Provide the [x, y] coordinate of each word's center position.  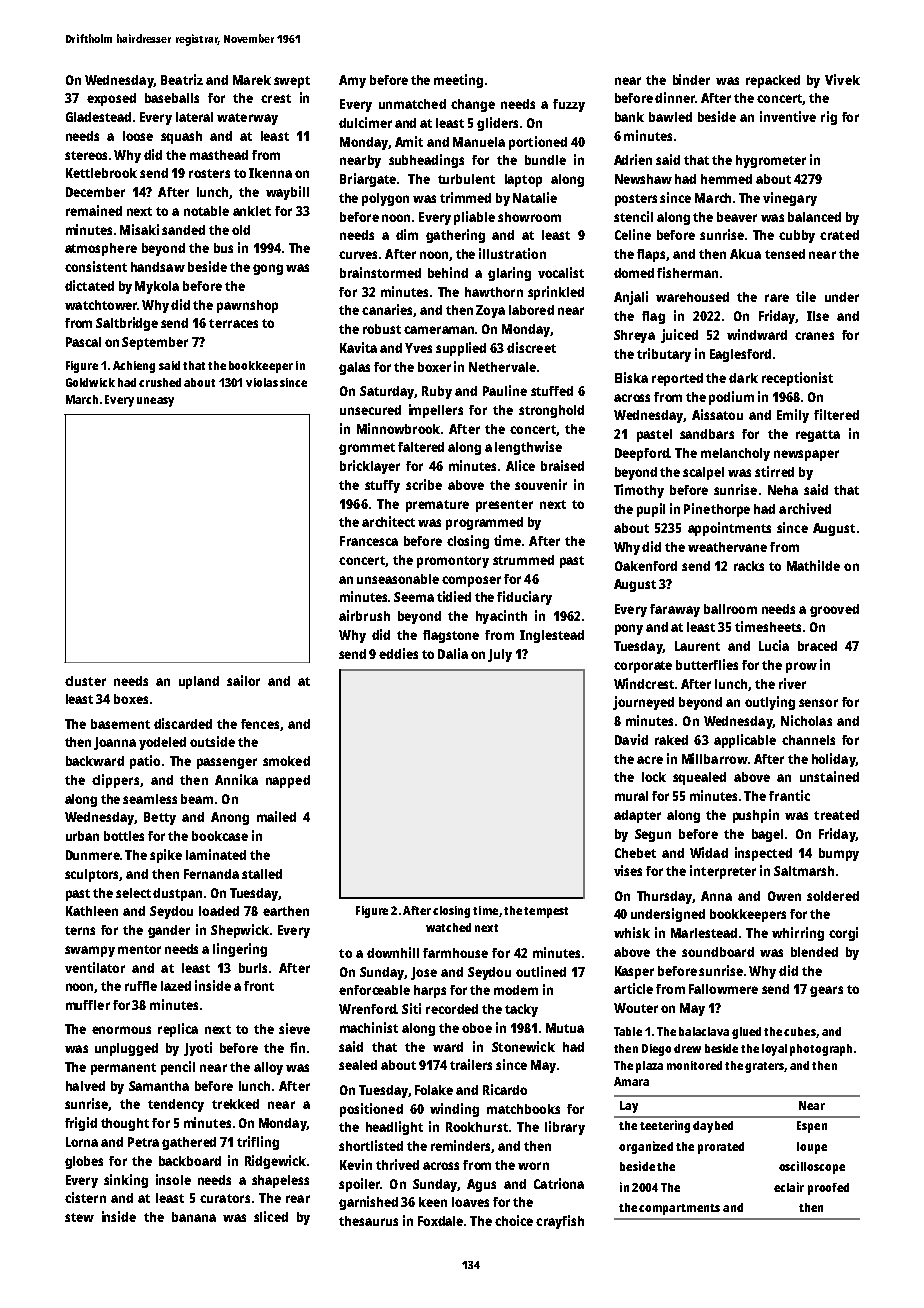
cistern [85, 1197]
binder [691, 79]
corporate [643, 667]
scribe [424, 484]
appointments [729, 529]
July [500, 655]
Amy [352, 81]
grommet [367, 449]
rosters [209, 173]
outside [212, 741]
